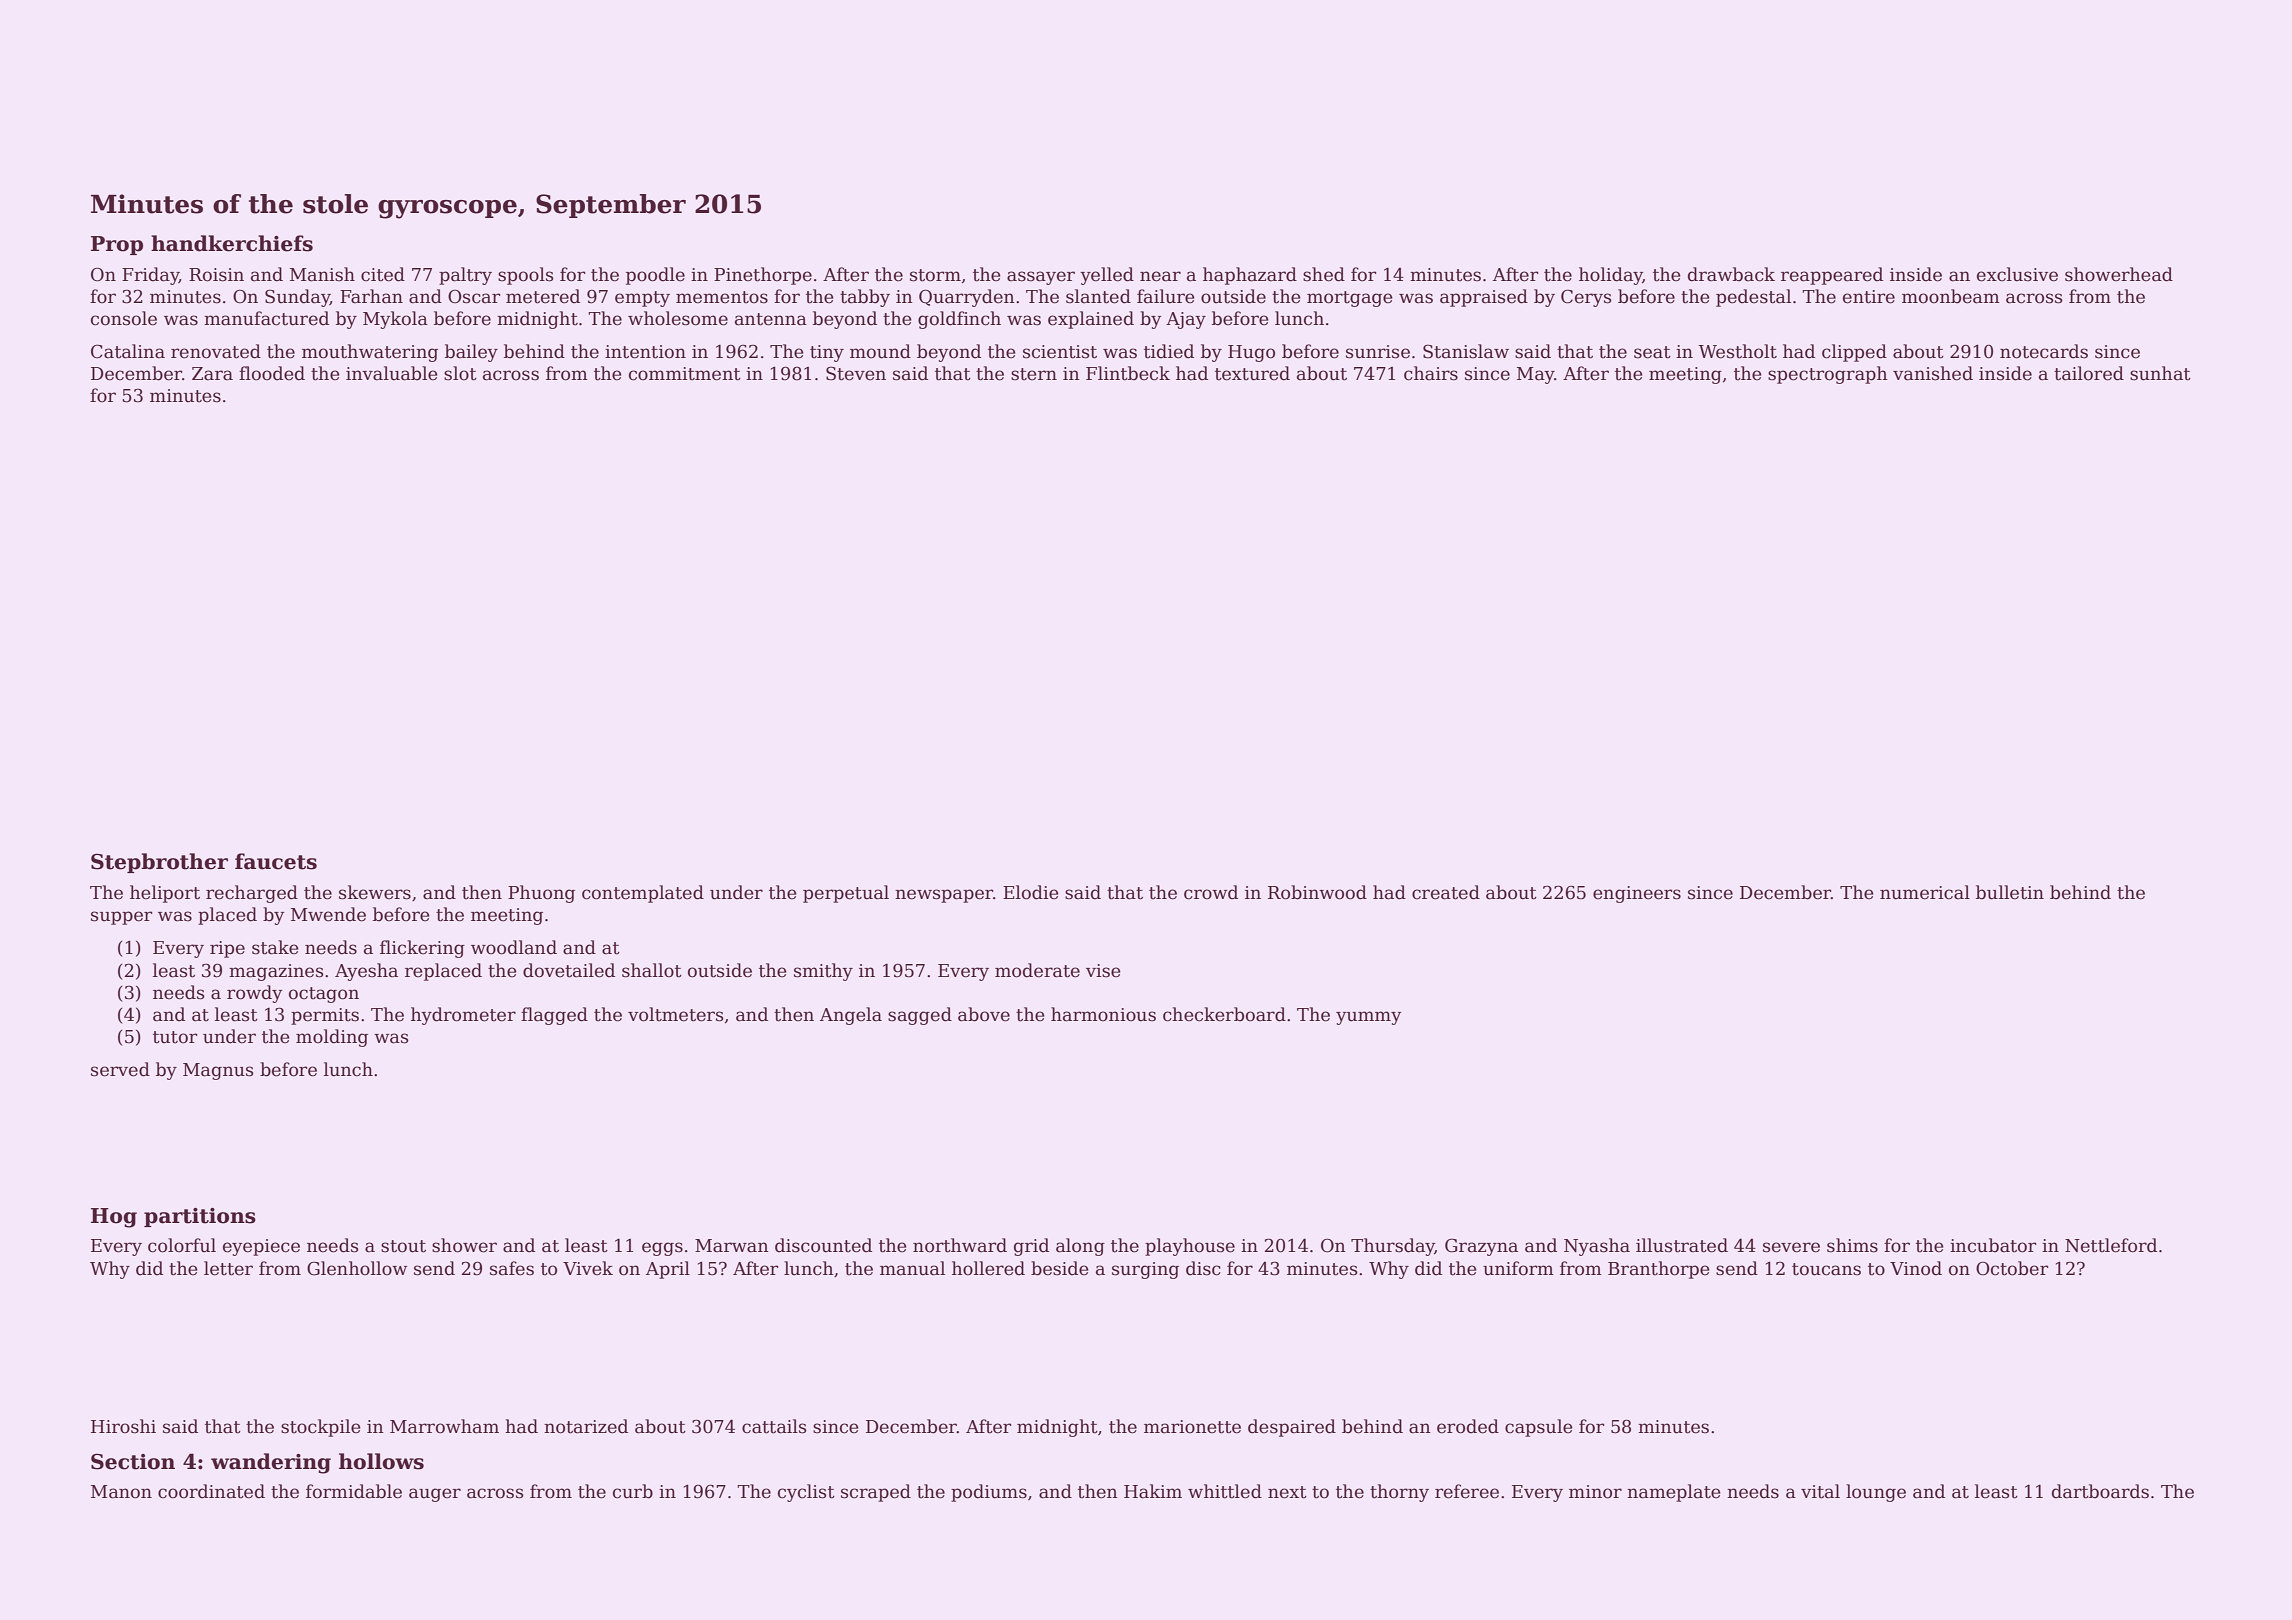 Image resolution: width=2292 pixels, height=1620 pixels. I want to click on checkerboard, so click(1224, 1014).
